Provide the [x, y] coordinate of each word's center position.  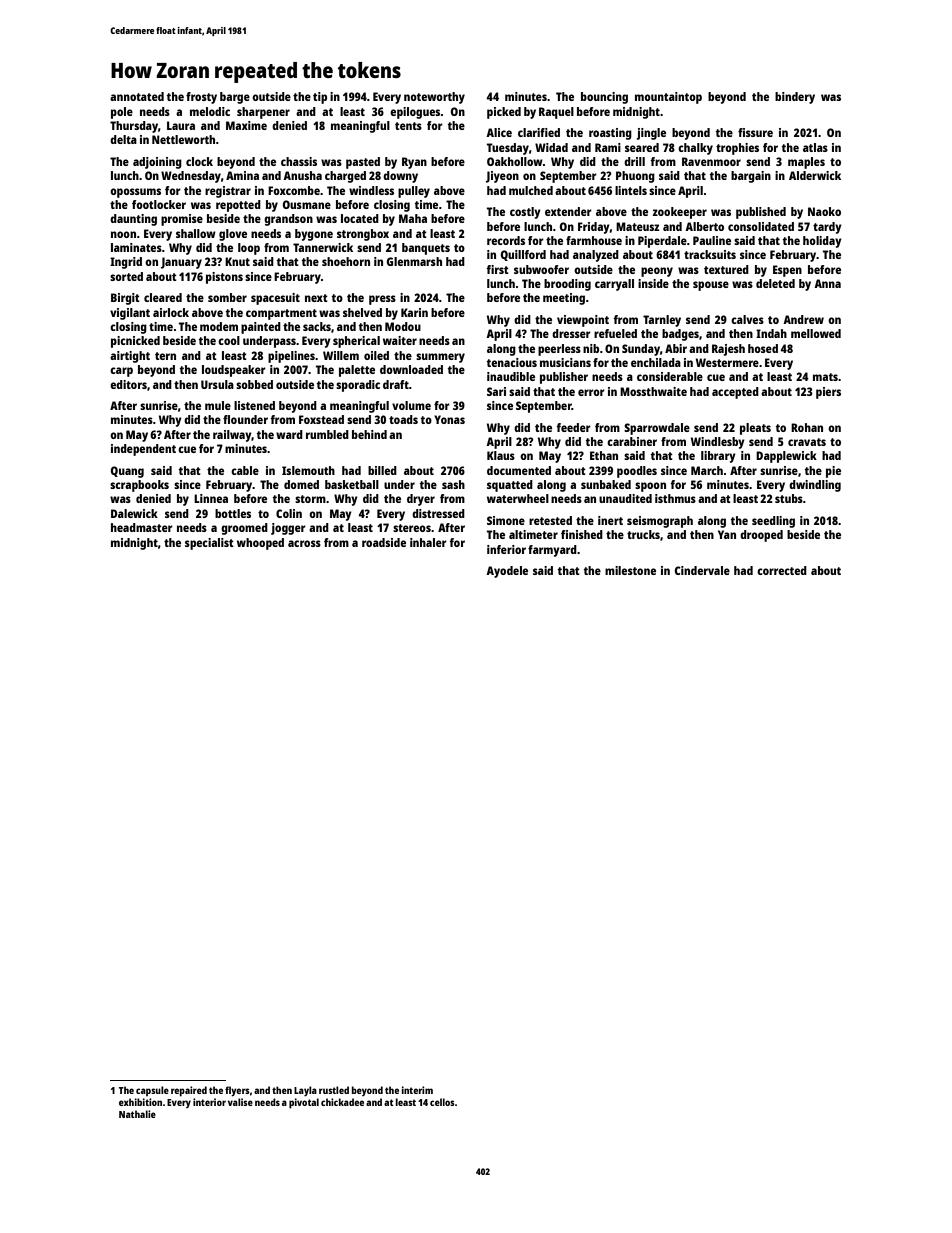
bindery [795, 98]
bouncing [604, 98]
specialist [209, 544]
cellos [442, 1102]
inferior [506, 549]
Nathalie [137, 1114]
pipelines [291, 357]
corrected [782, 570]
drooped [761, 536]
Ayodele [507, 572]
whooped [260, 544]
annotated [137, 96]
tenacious [512, 362]
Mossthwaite [653, 391]
